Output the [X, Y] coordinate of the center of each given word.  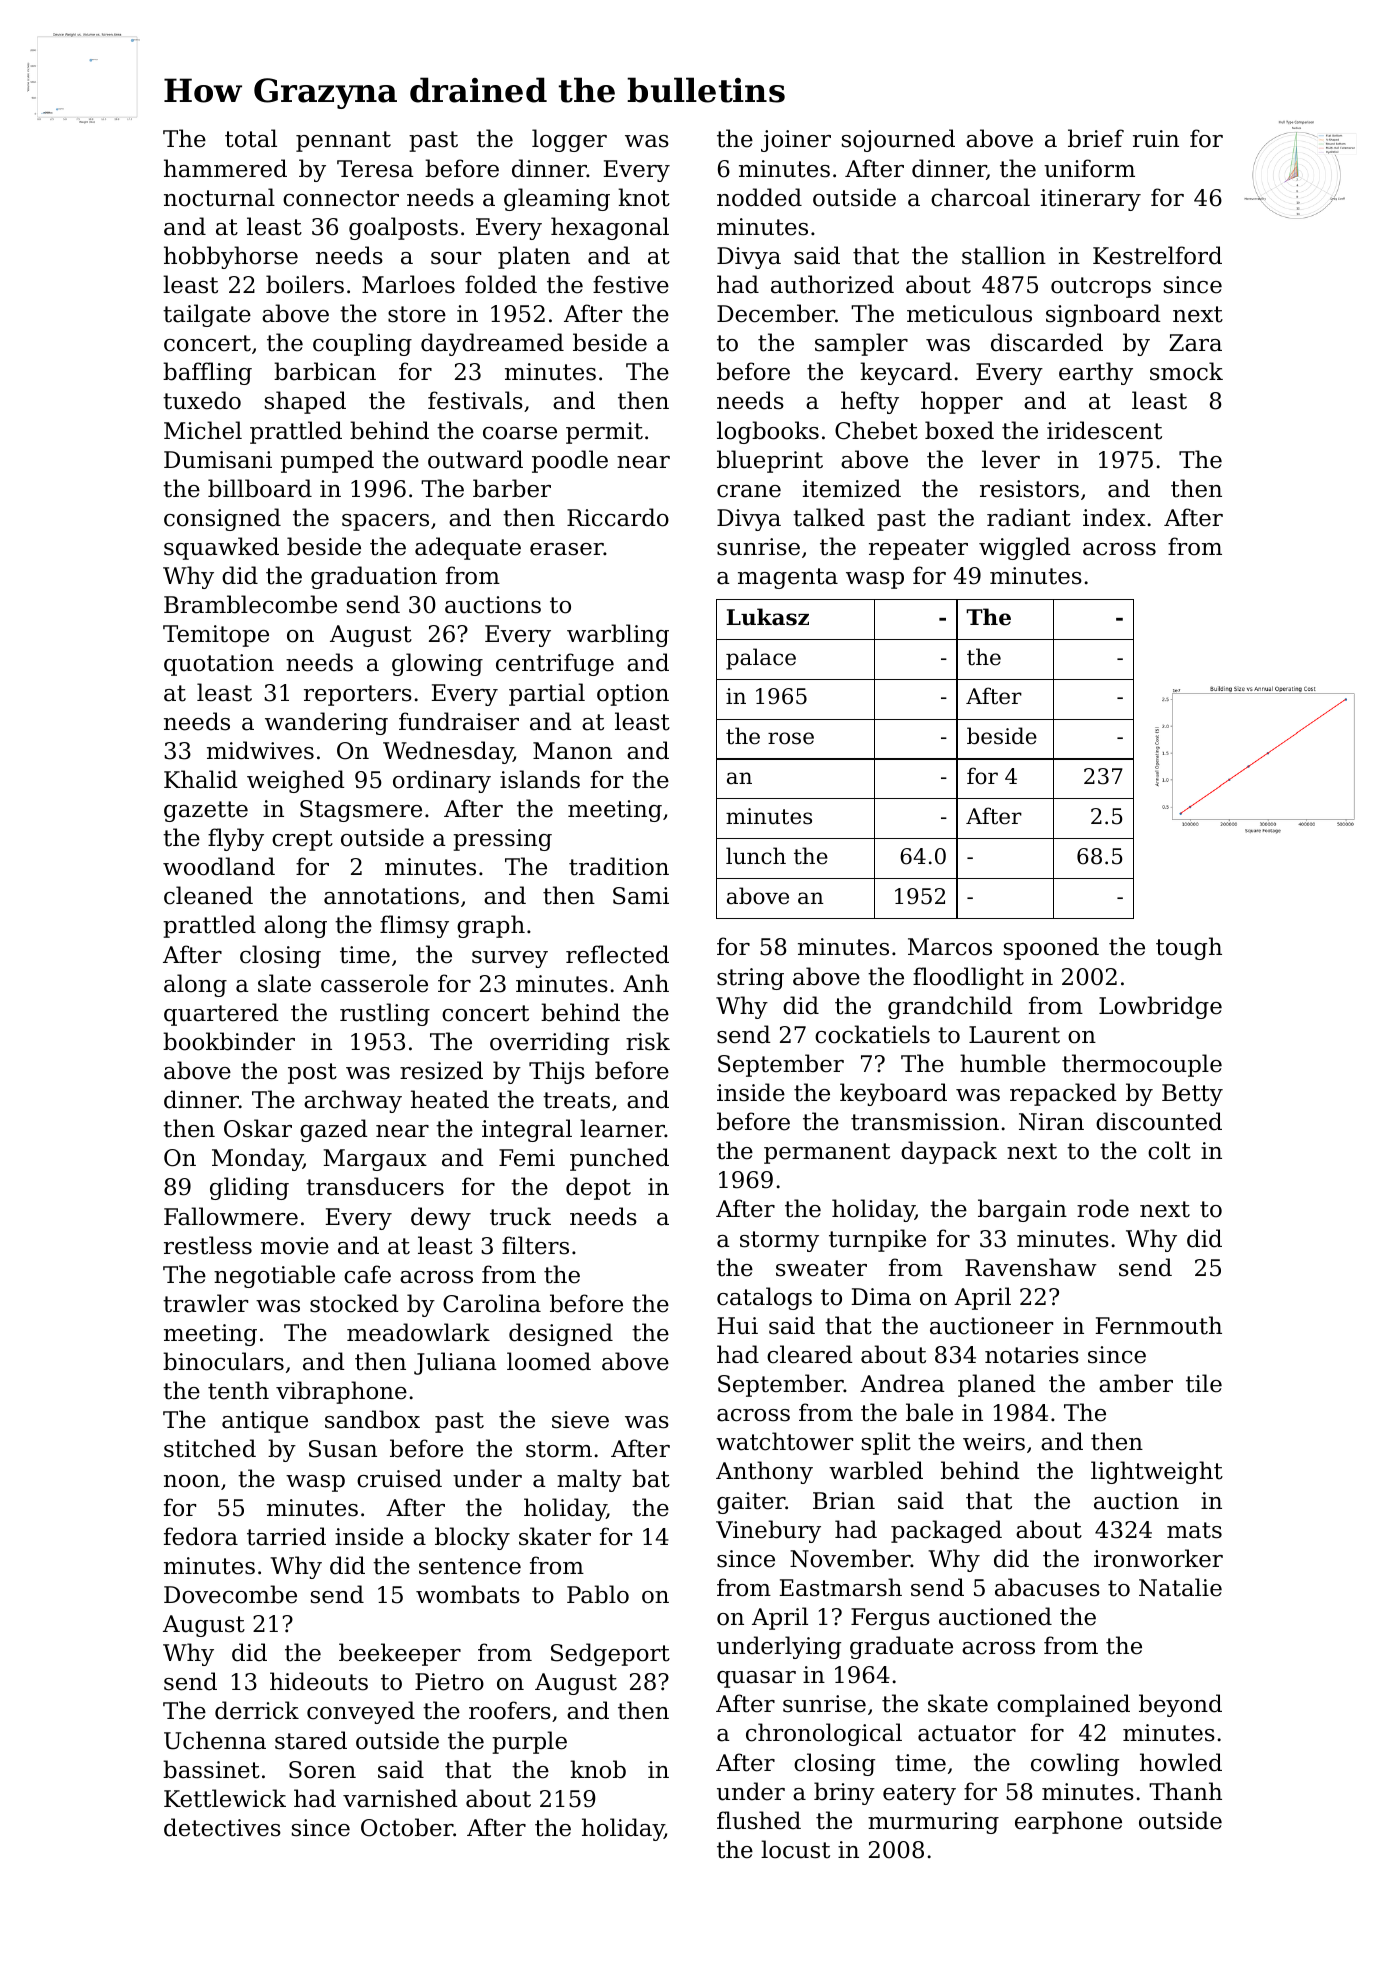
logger [569, 140]
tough [1189, 948]
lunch [756, 856]
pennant [343, 141]
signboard [1103, 315]
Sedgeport [610, 1654]
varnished [400, 1798]
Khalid [201, 779]
